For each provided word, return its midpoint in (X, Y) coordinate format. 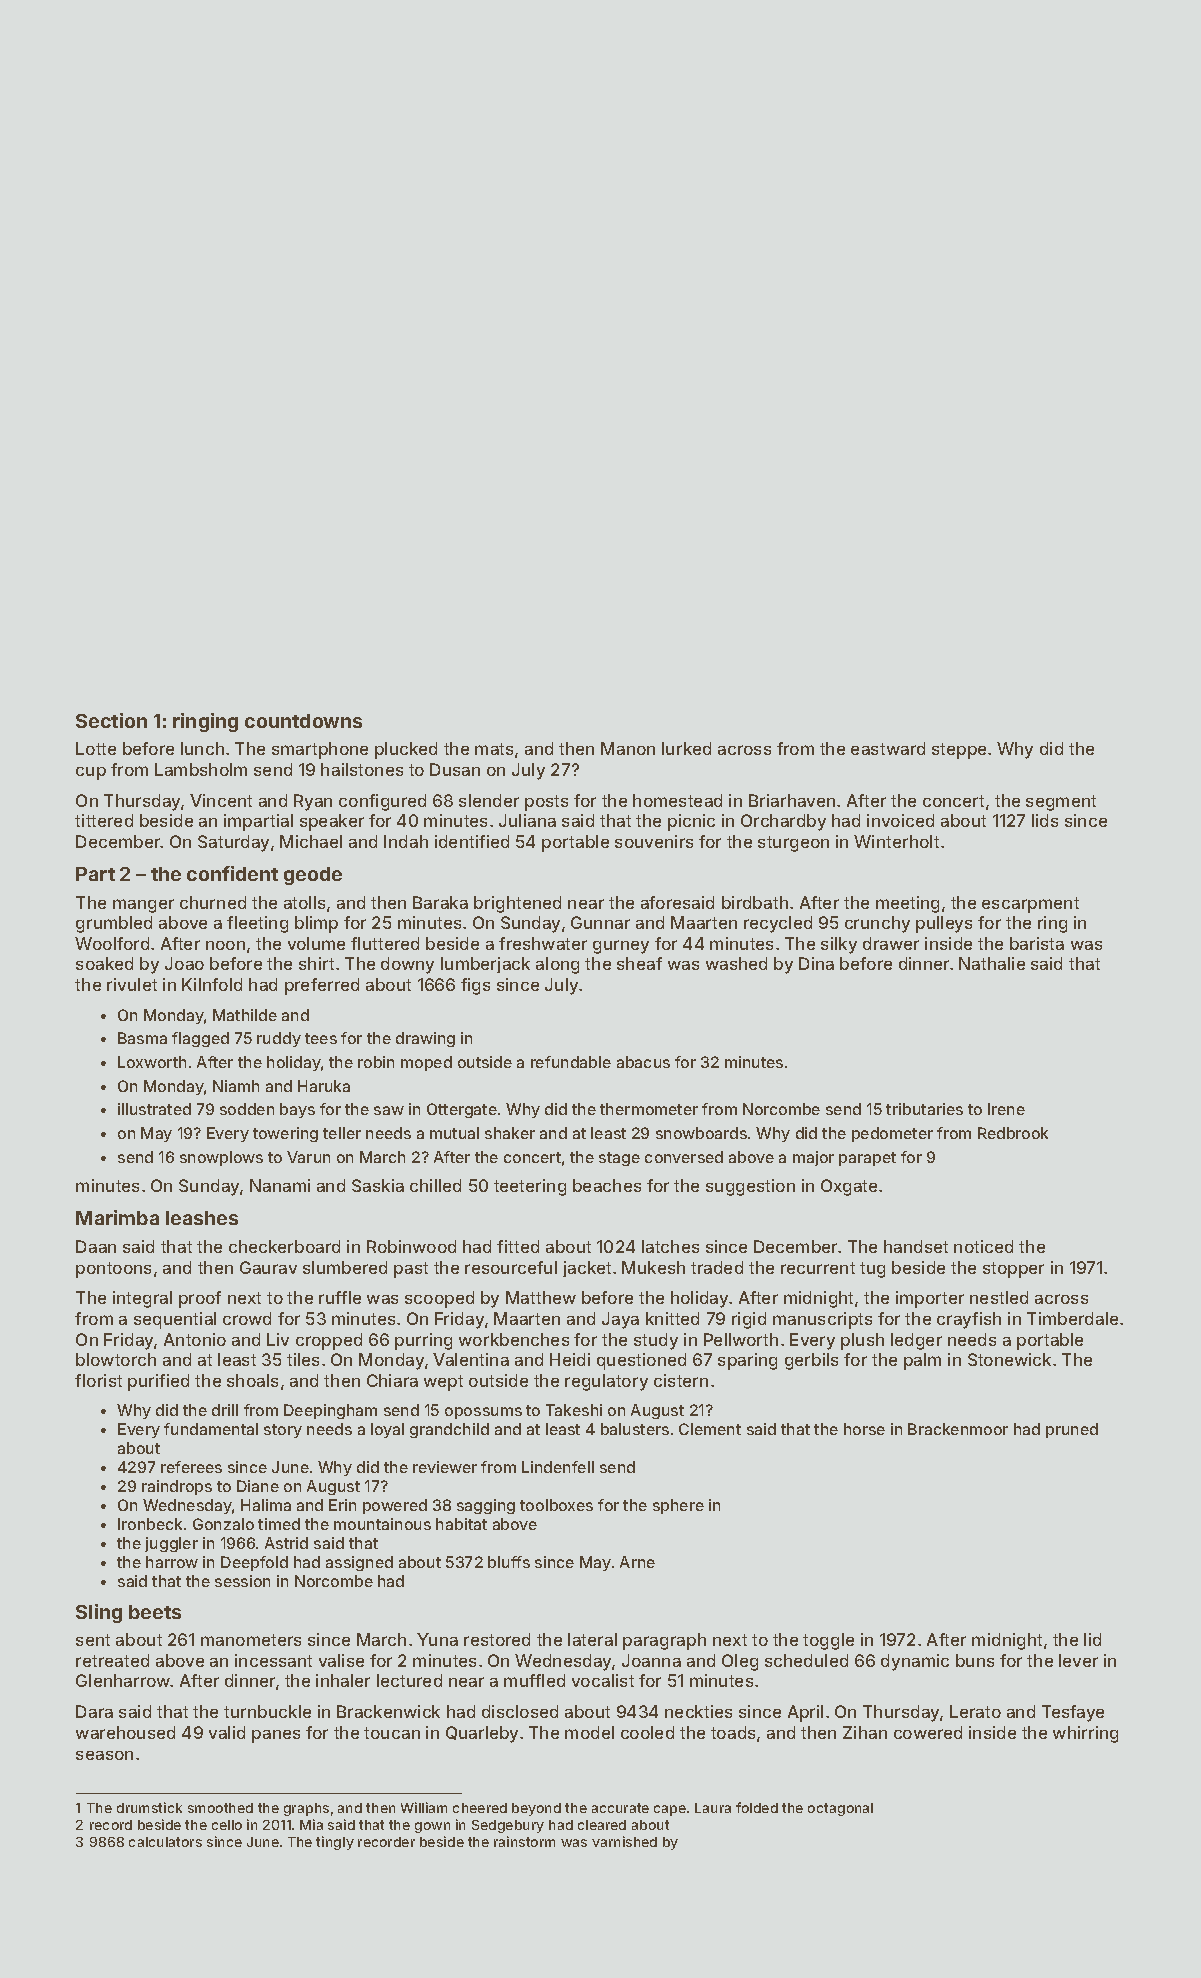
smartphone (320, 750)
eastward (888, 748)
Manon (628, 748)
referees (191, 1467)
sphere (678, 1506)
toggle (828, 1641)
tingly (335, 1843)
